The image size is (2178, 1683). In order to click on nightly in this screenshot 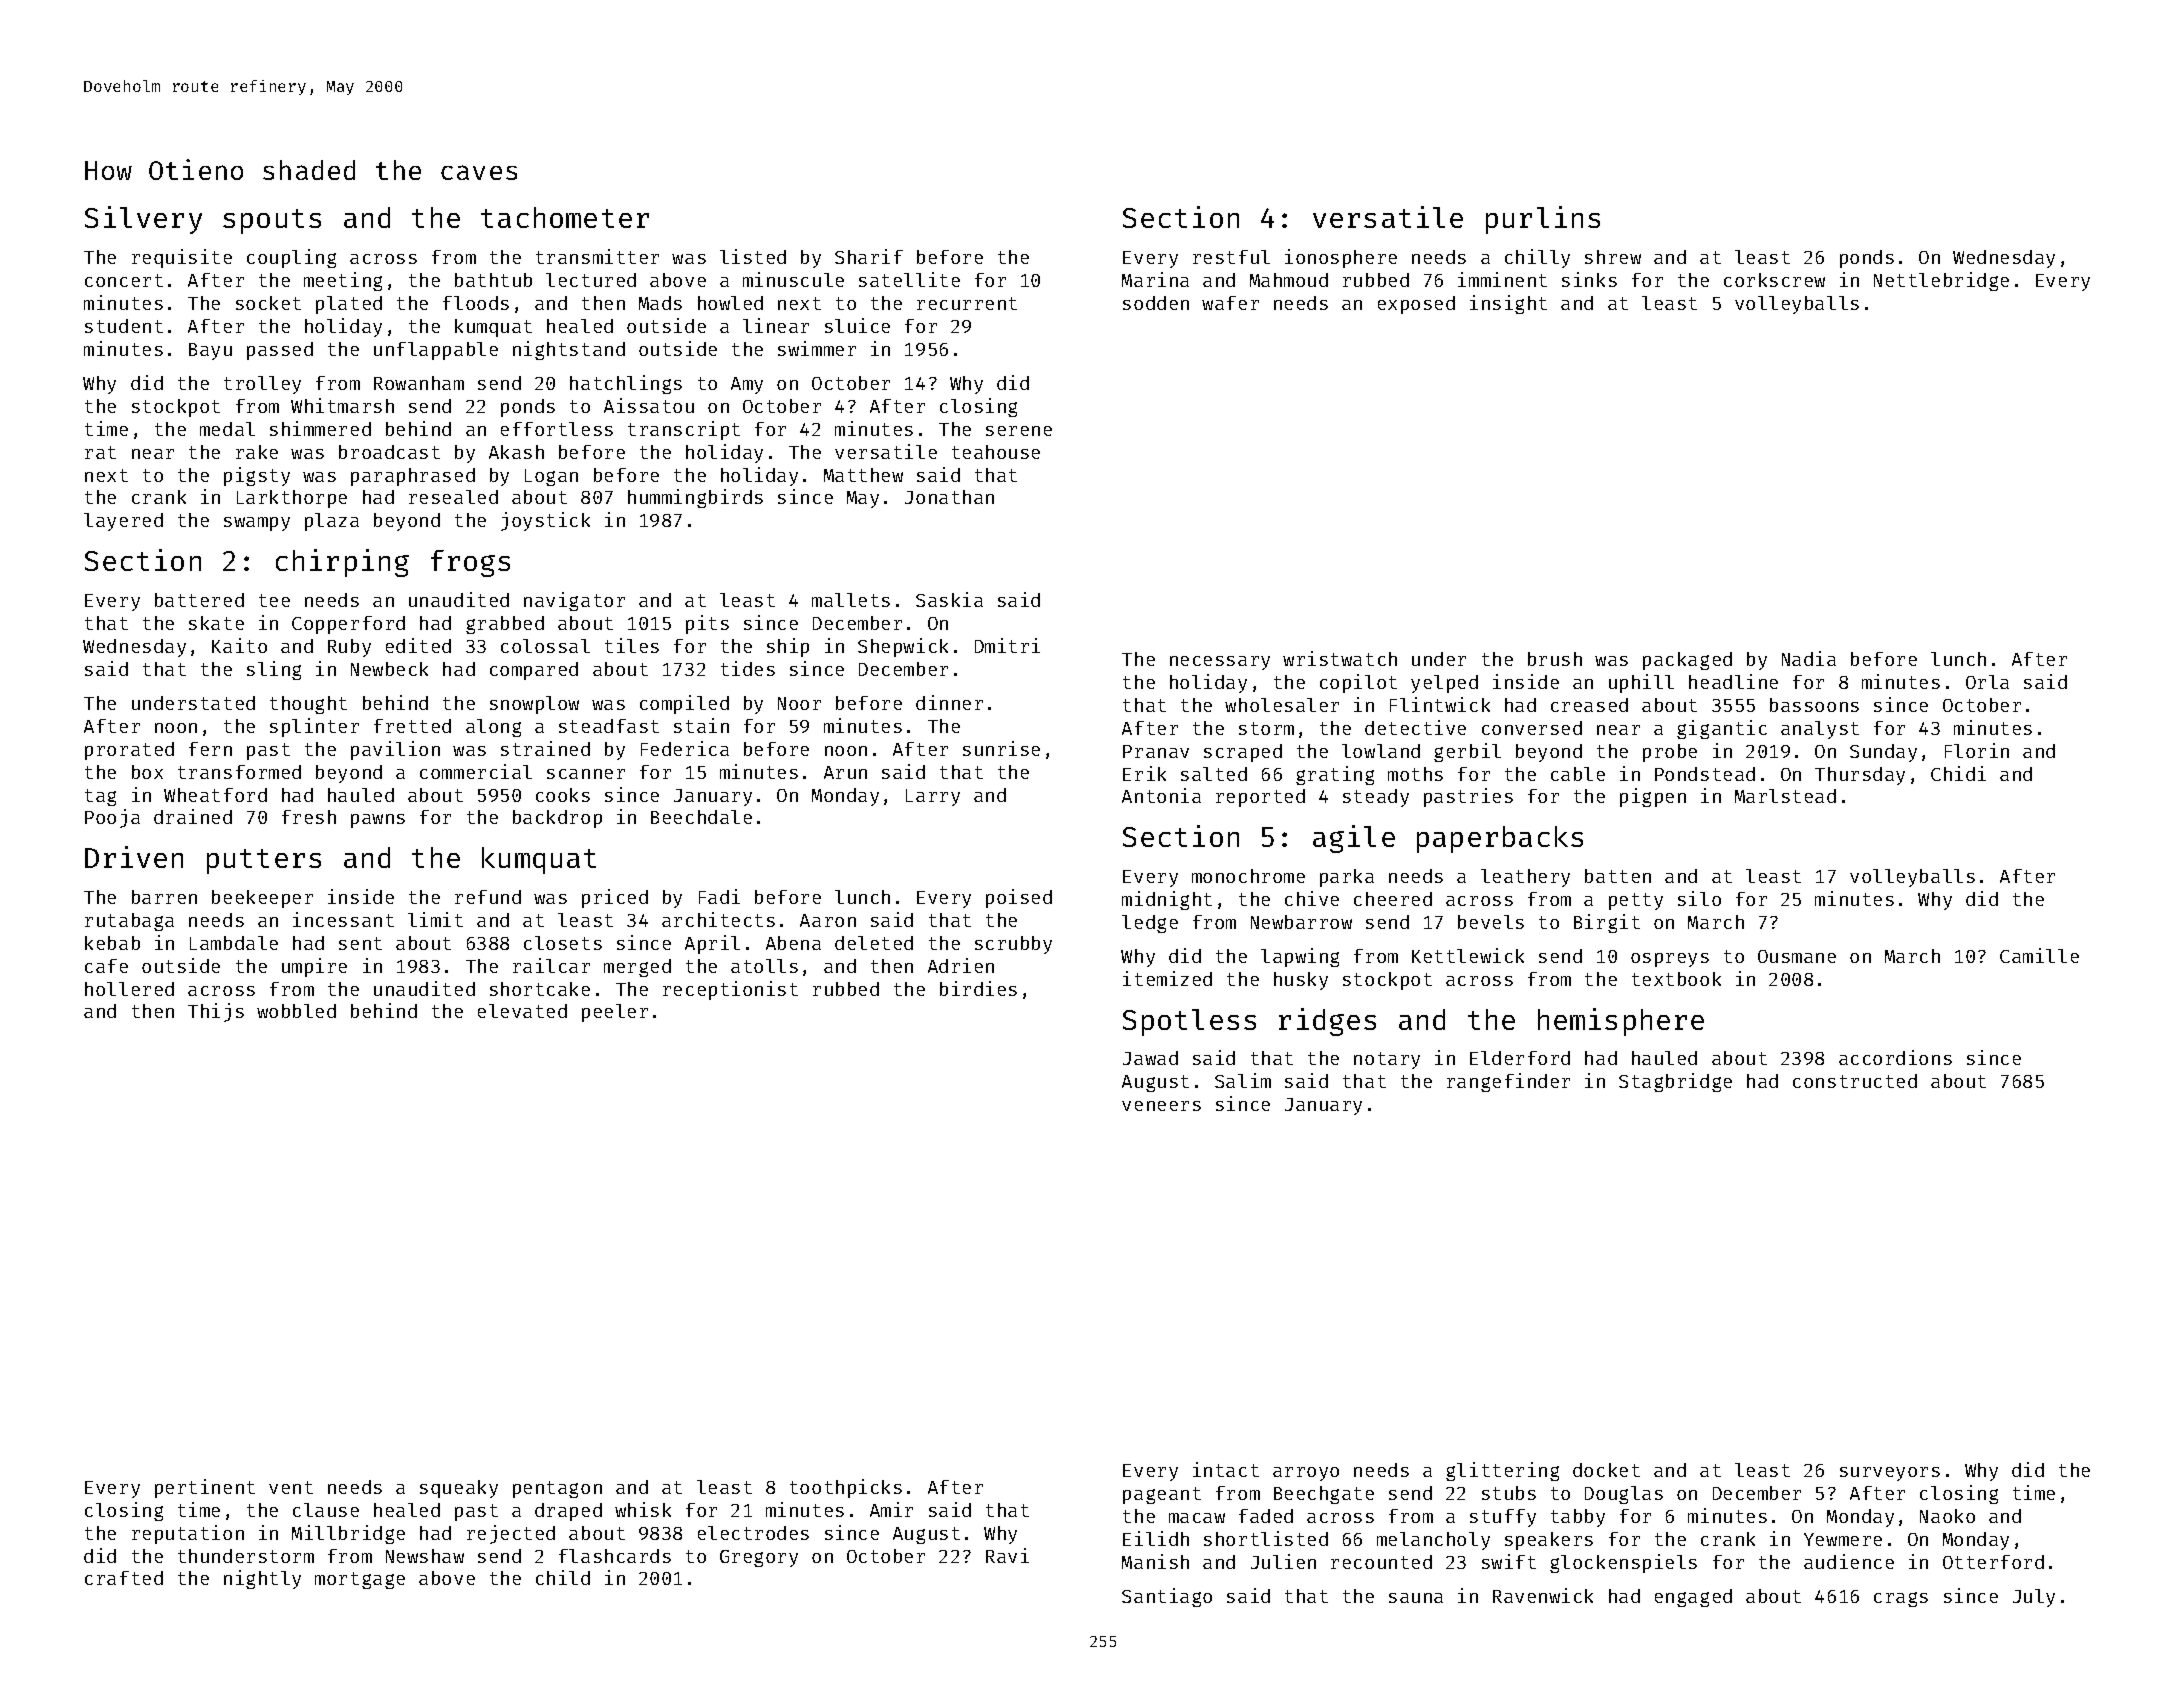, I will do `click(262, 1579)`.
